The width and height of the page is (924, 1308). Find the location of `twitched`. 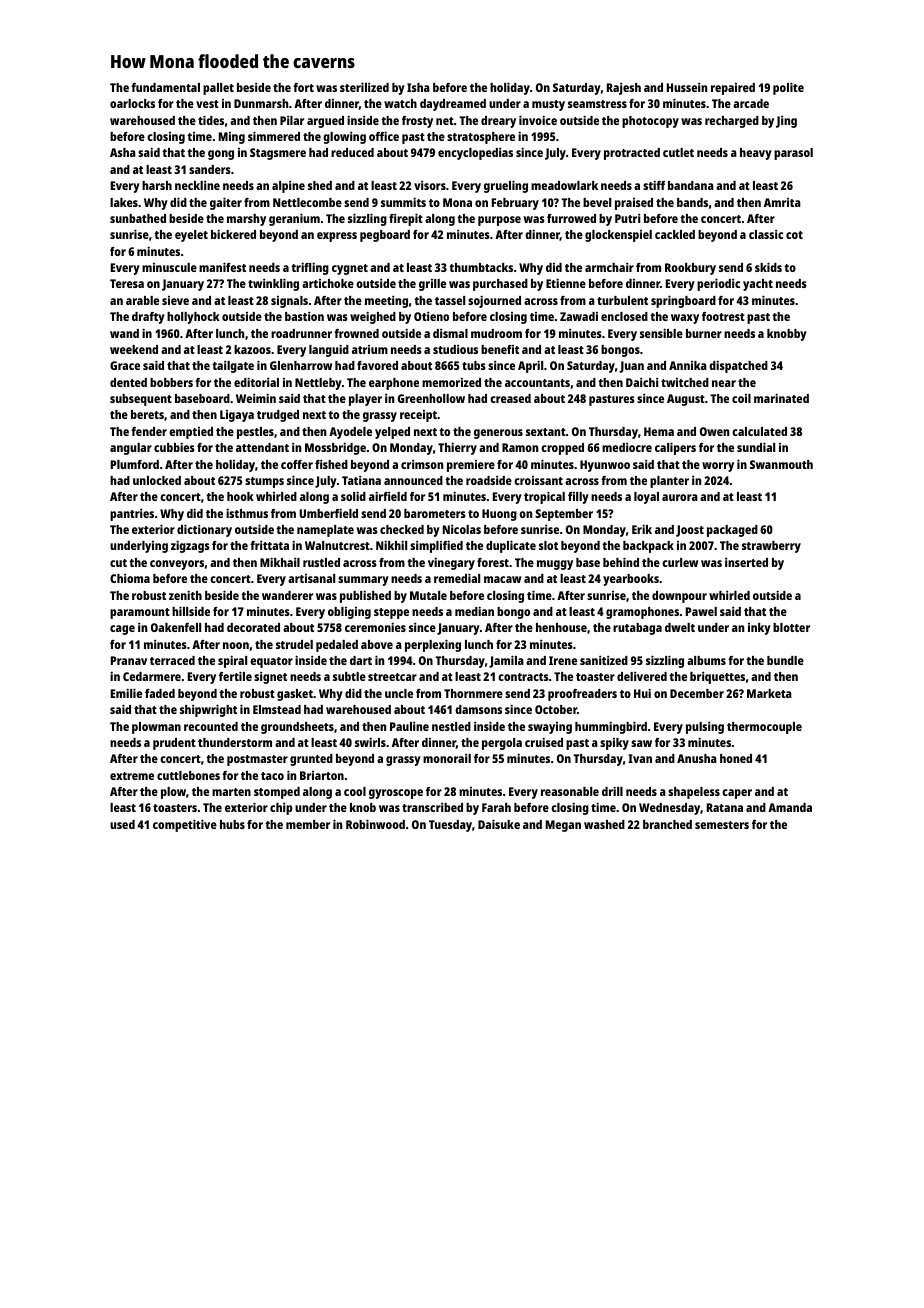

twitched is located at coordinates (685, 382).
